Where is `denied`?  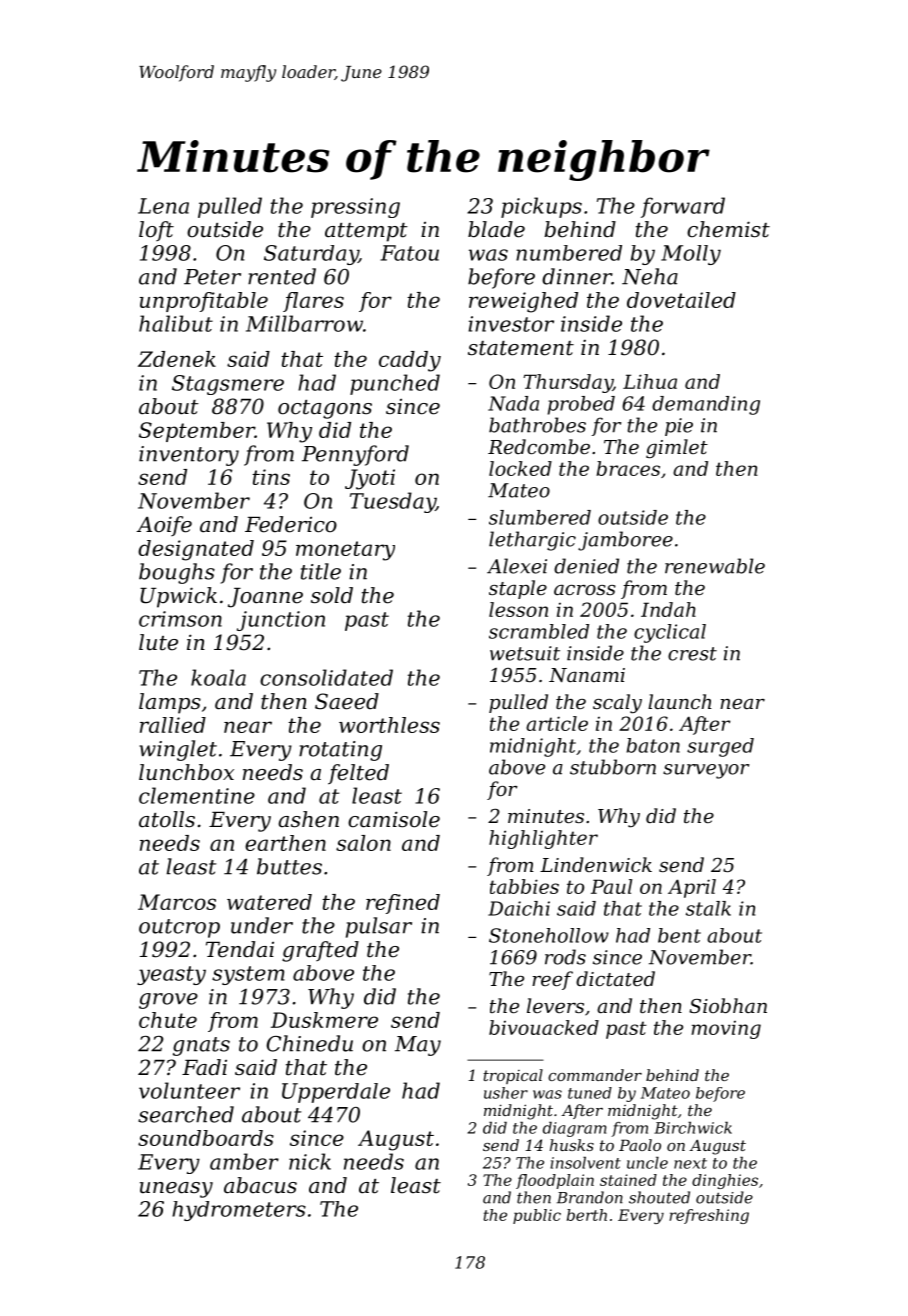
denied is located at coordinates (586, 566).
